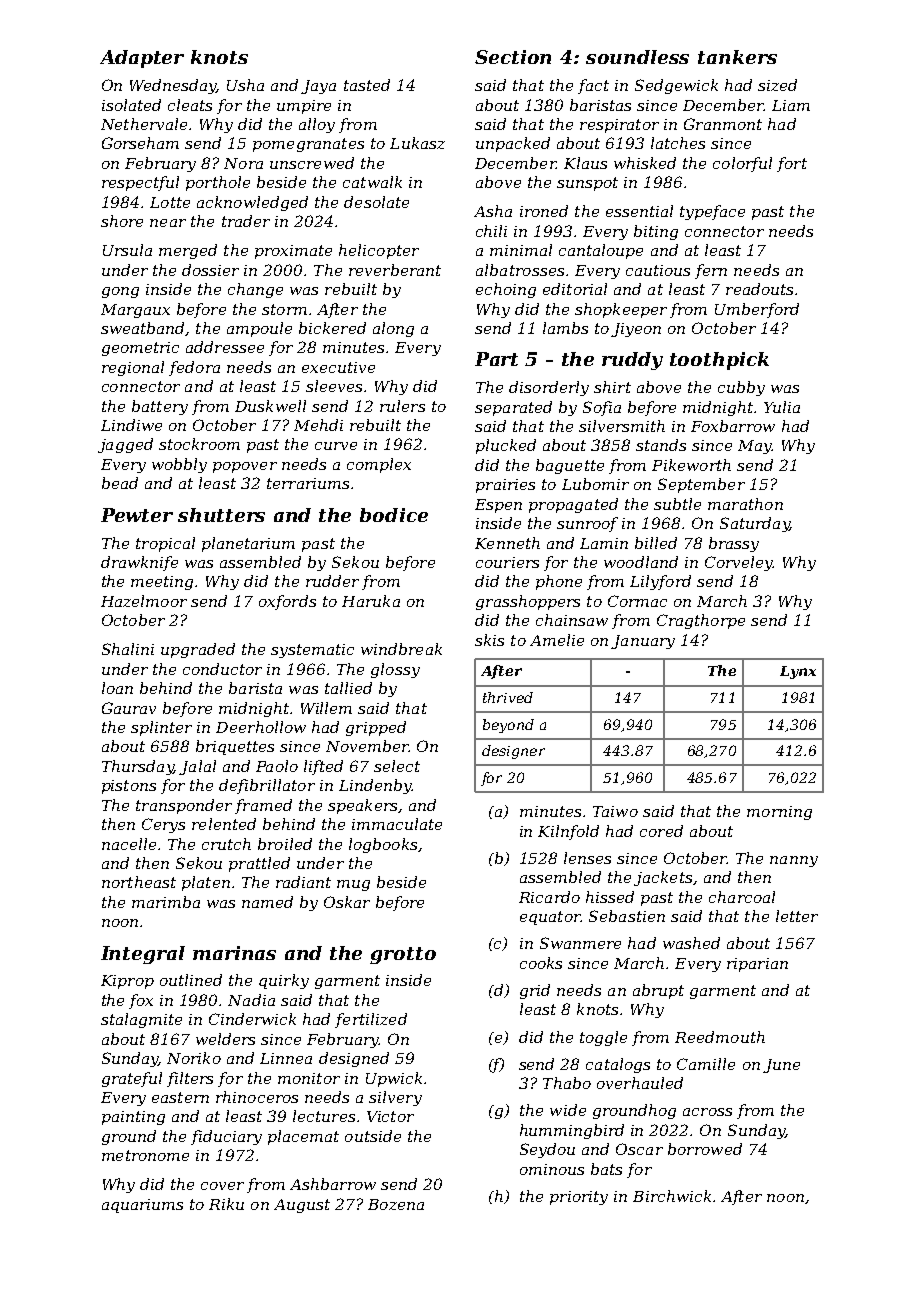  I want to click on Corveley, so click(739, 563).
